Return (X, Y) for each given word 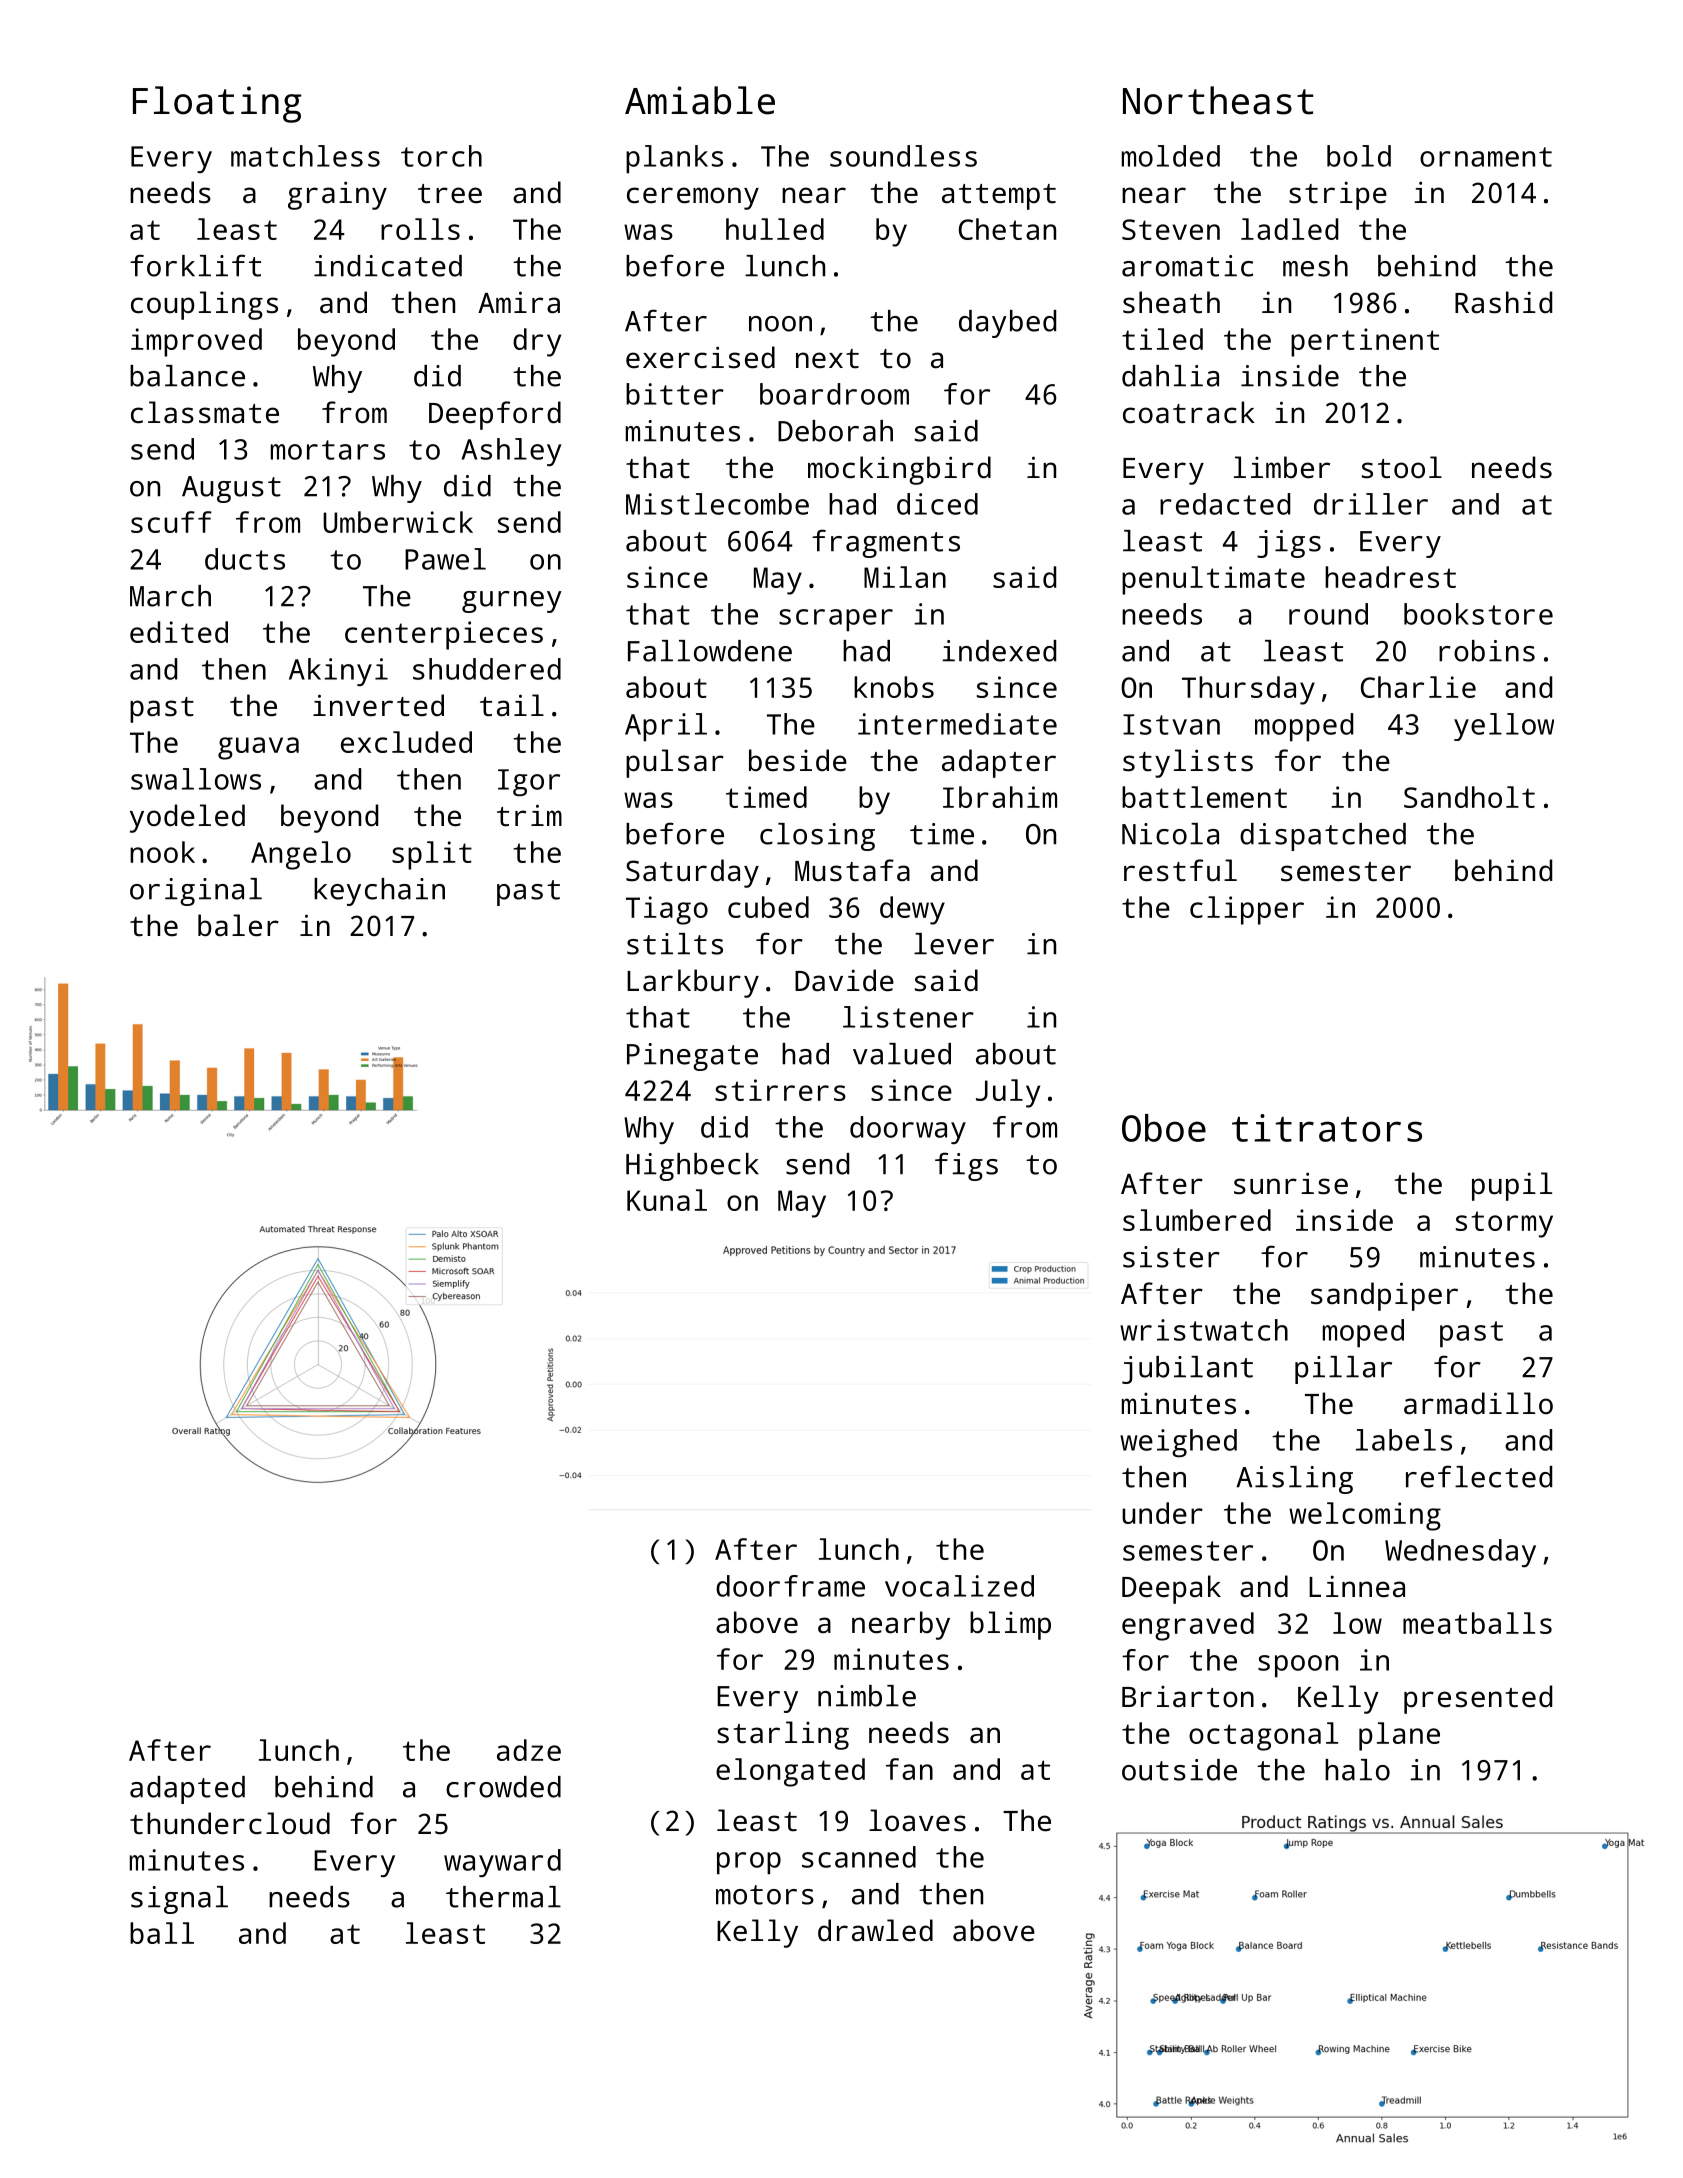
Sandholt (1469, 797)
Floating (217, 104)
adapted (187, 1790)
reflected (1479, 1476)
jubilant (1187, 1370)
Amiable (700, 100)
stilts (675, 944)
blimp (1010, 1625)
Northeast (1218, 100)
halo (1357, 1770)
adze (529, 1750)
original (196, 892)
